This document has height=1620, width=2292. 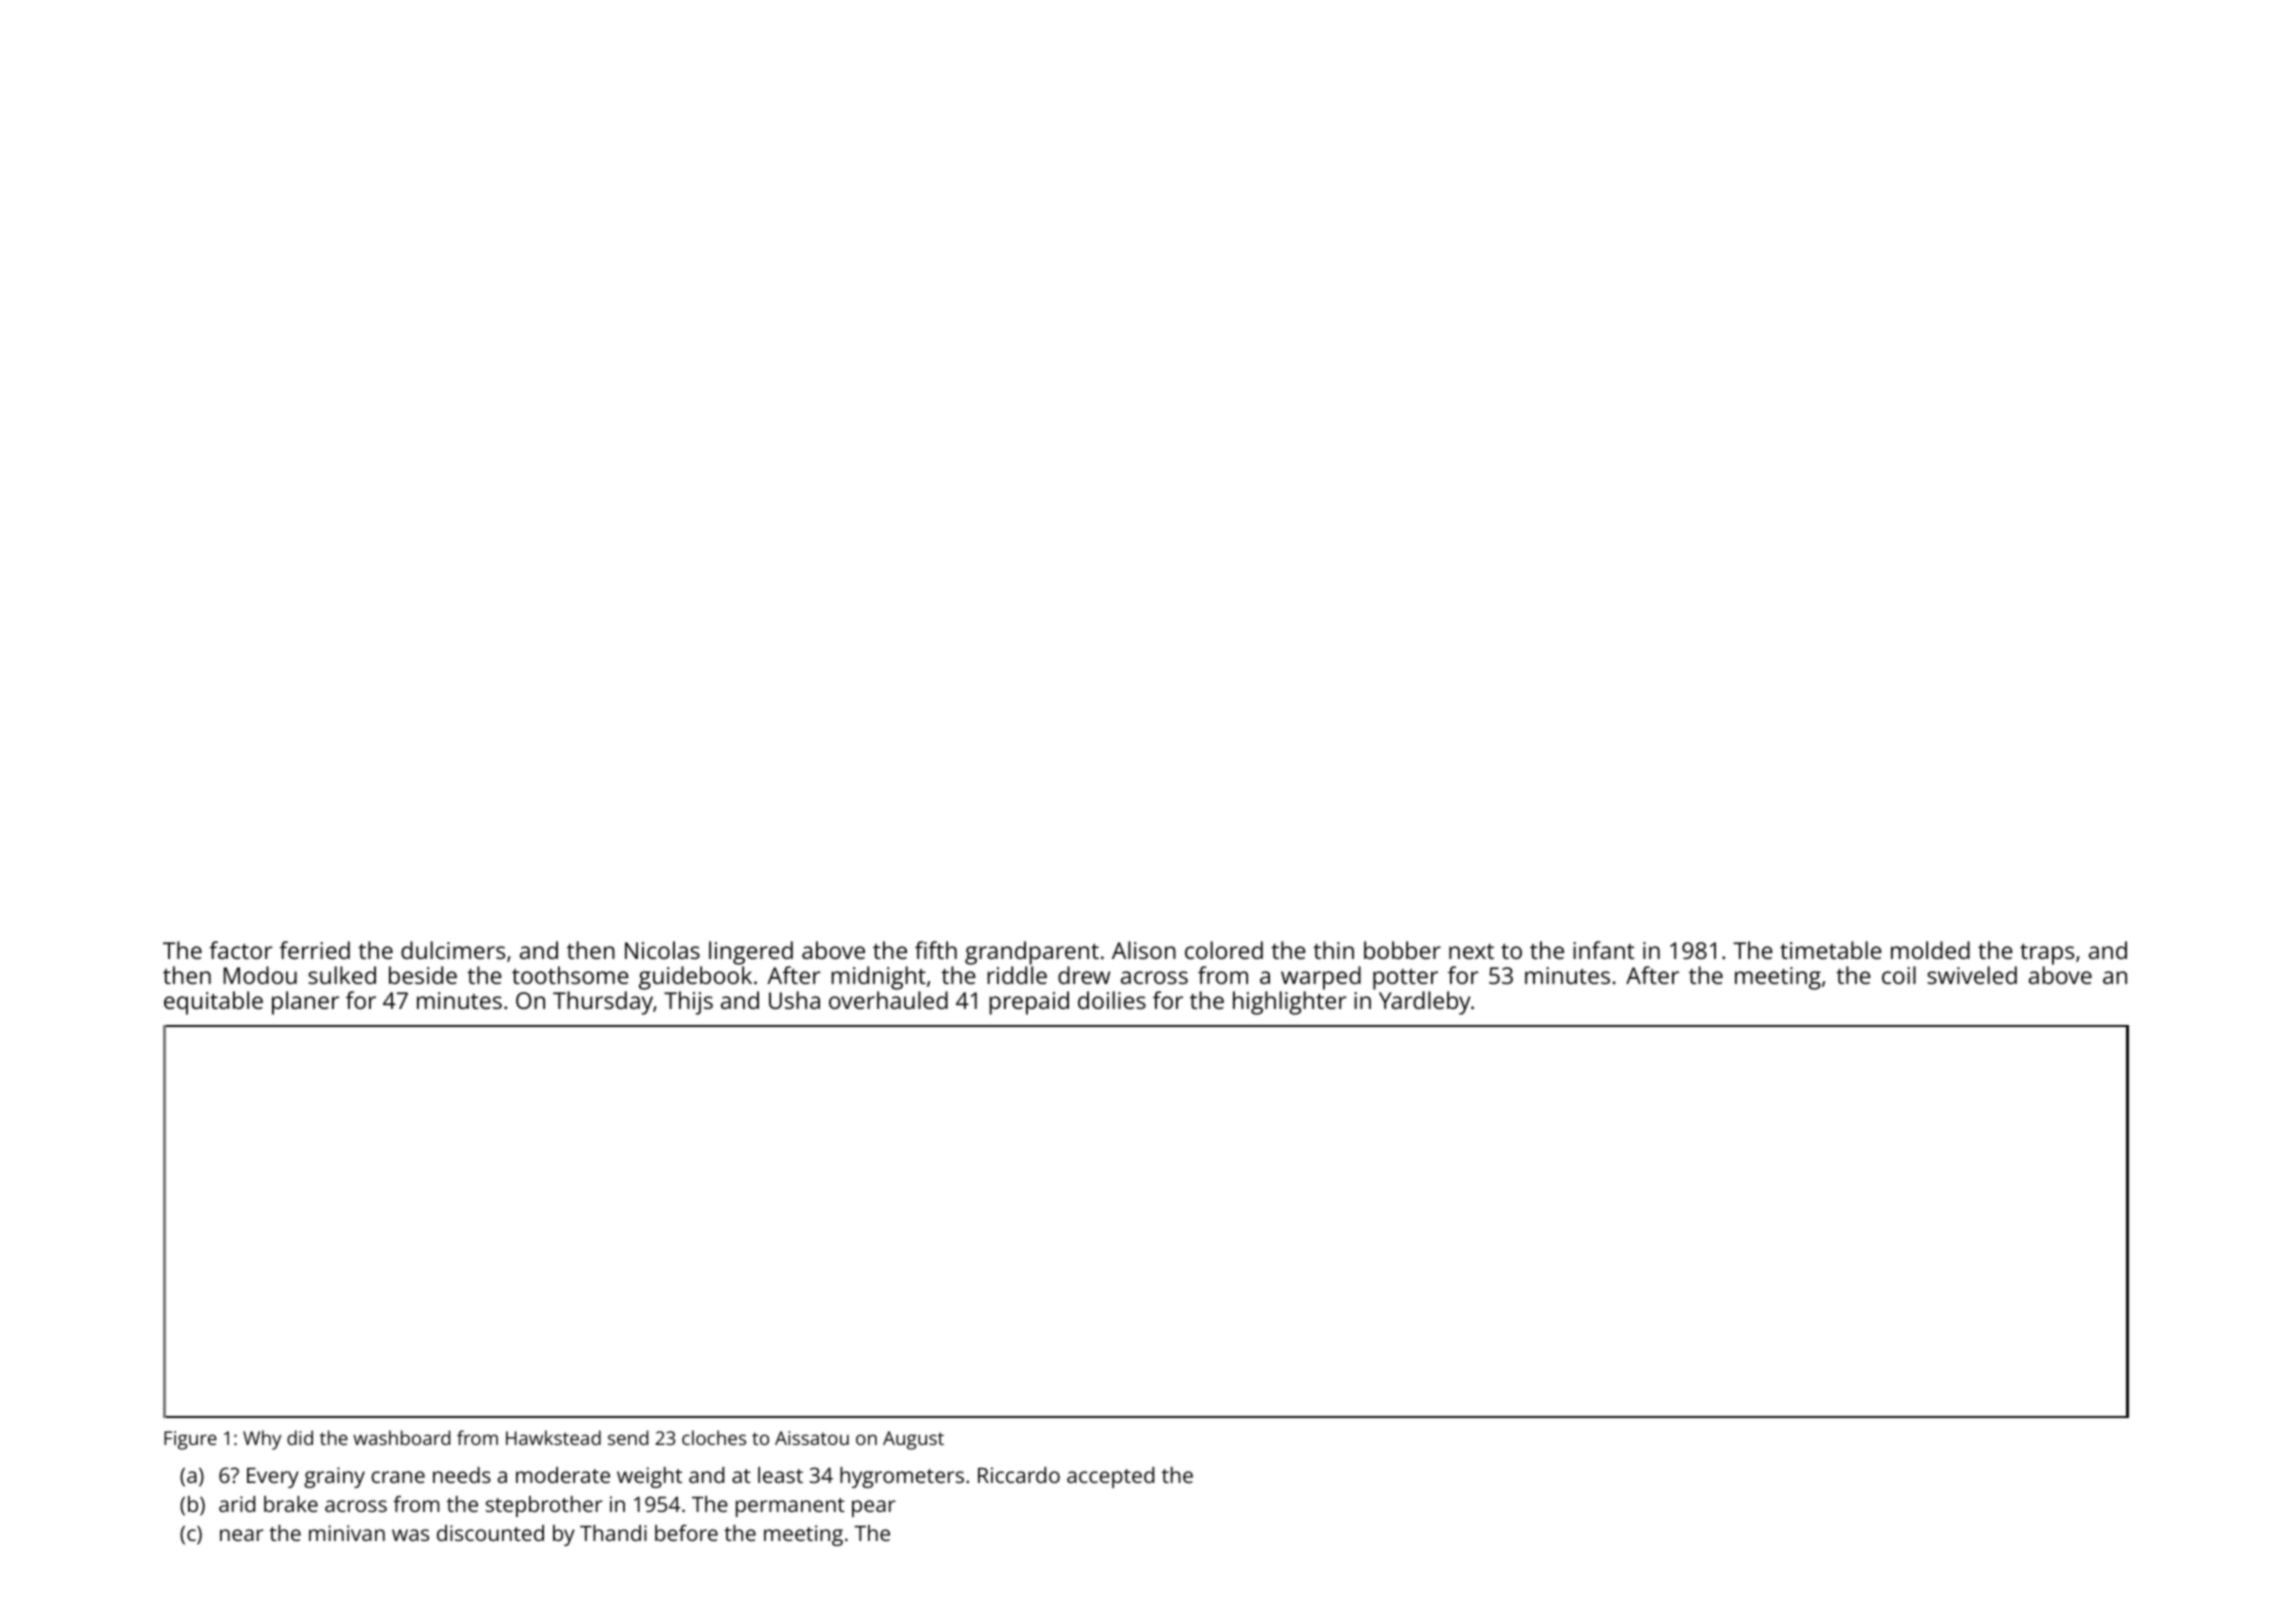 I want to click on highlighter, so click(x=1289, y=1003).
